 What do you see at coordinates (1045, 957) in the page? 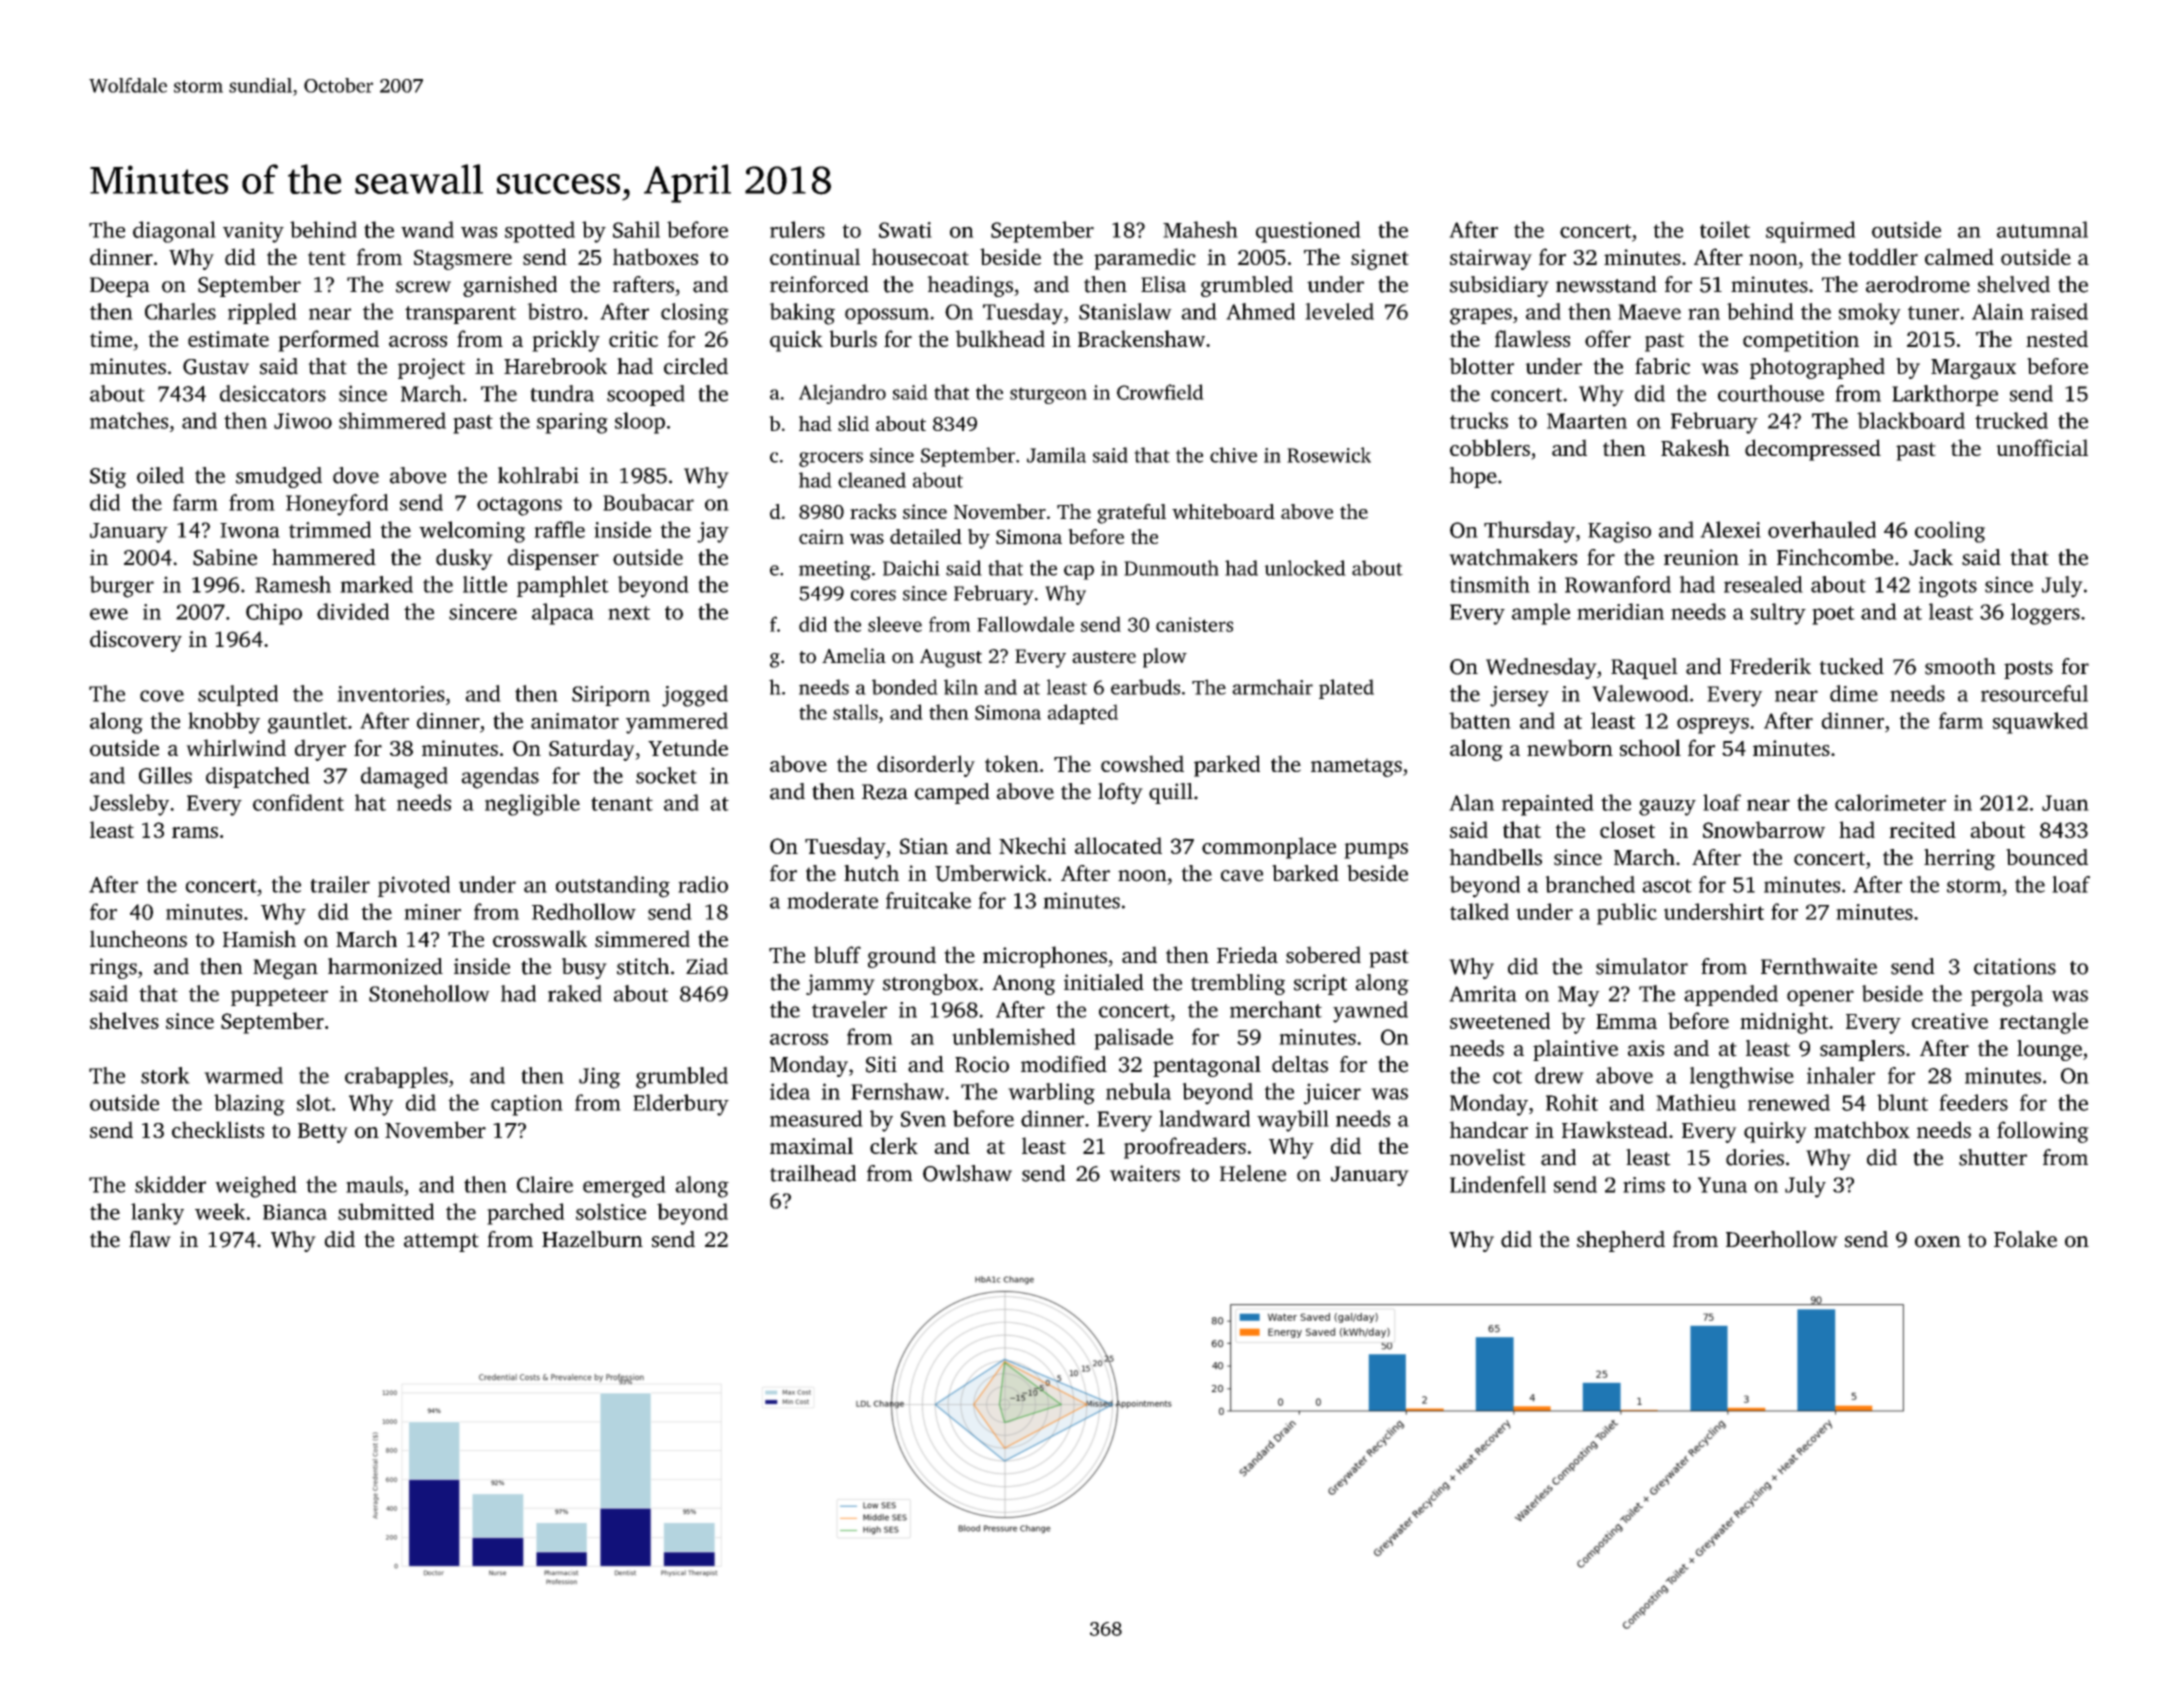
I see `microphones` at bounding box center [1045, 957].
